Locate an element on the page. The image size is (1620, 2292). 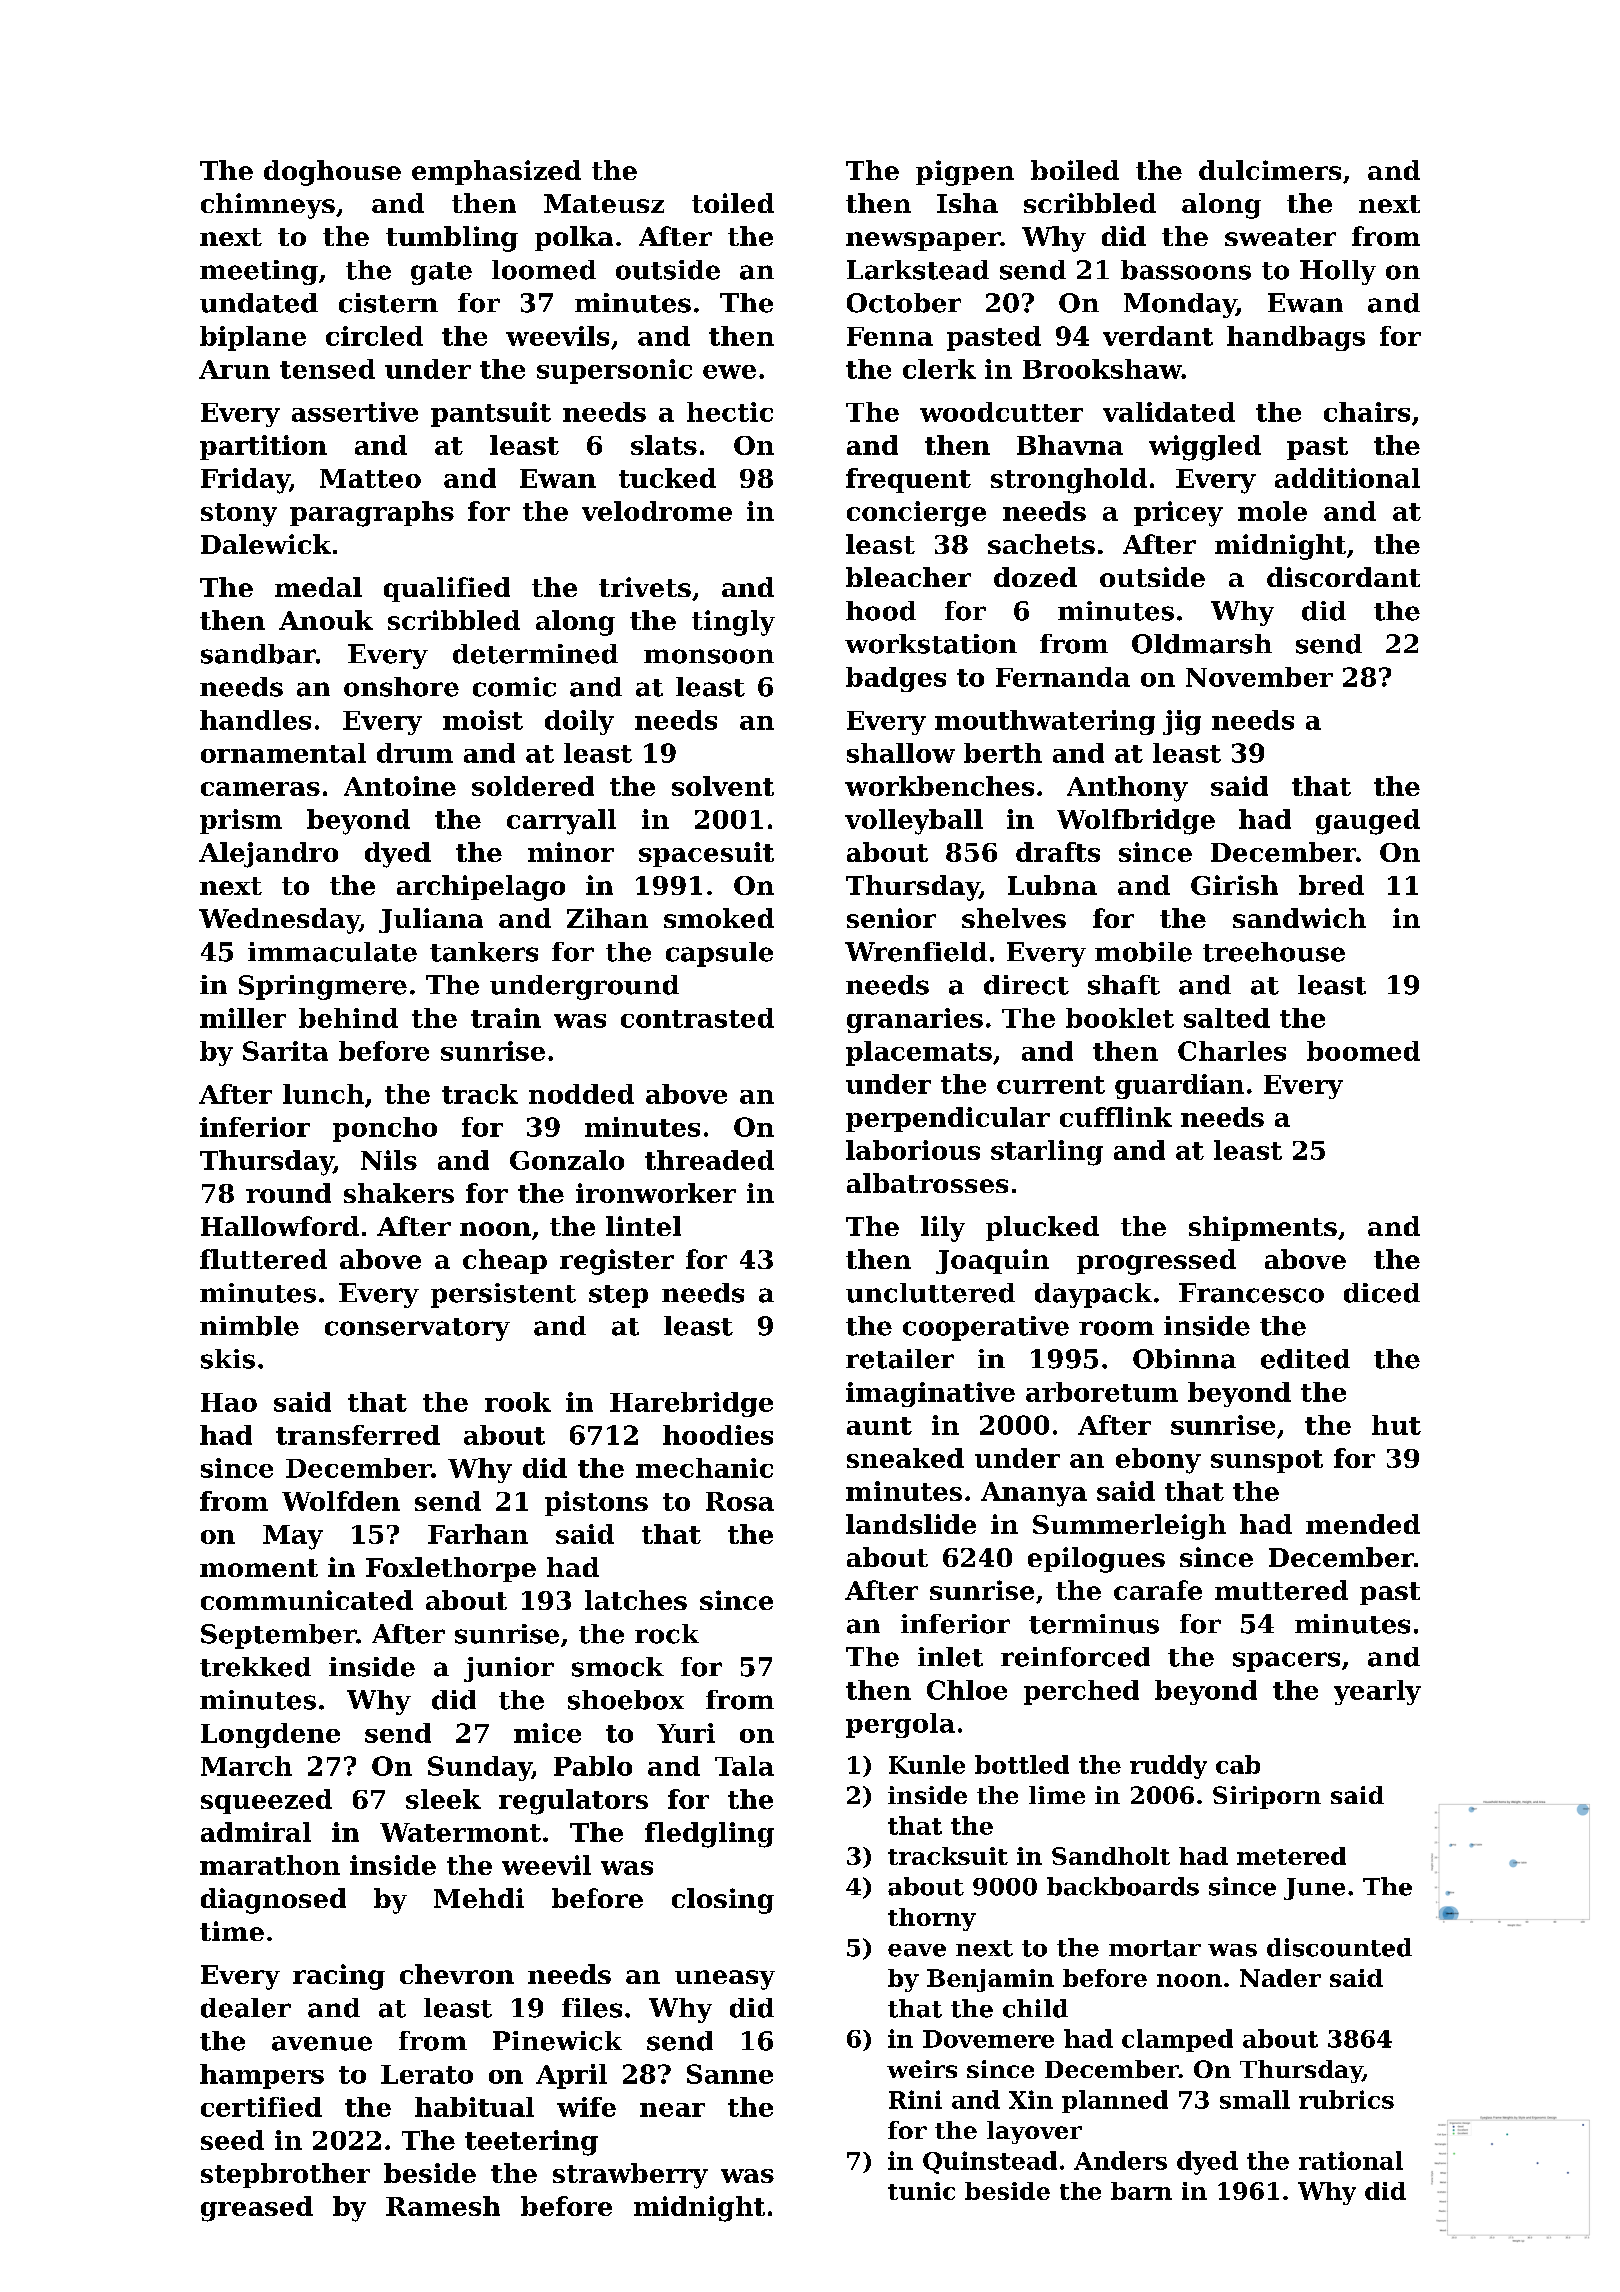
Holly is located at coordinates (1338, 272).
